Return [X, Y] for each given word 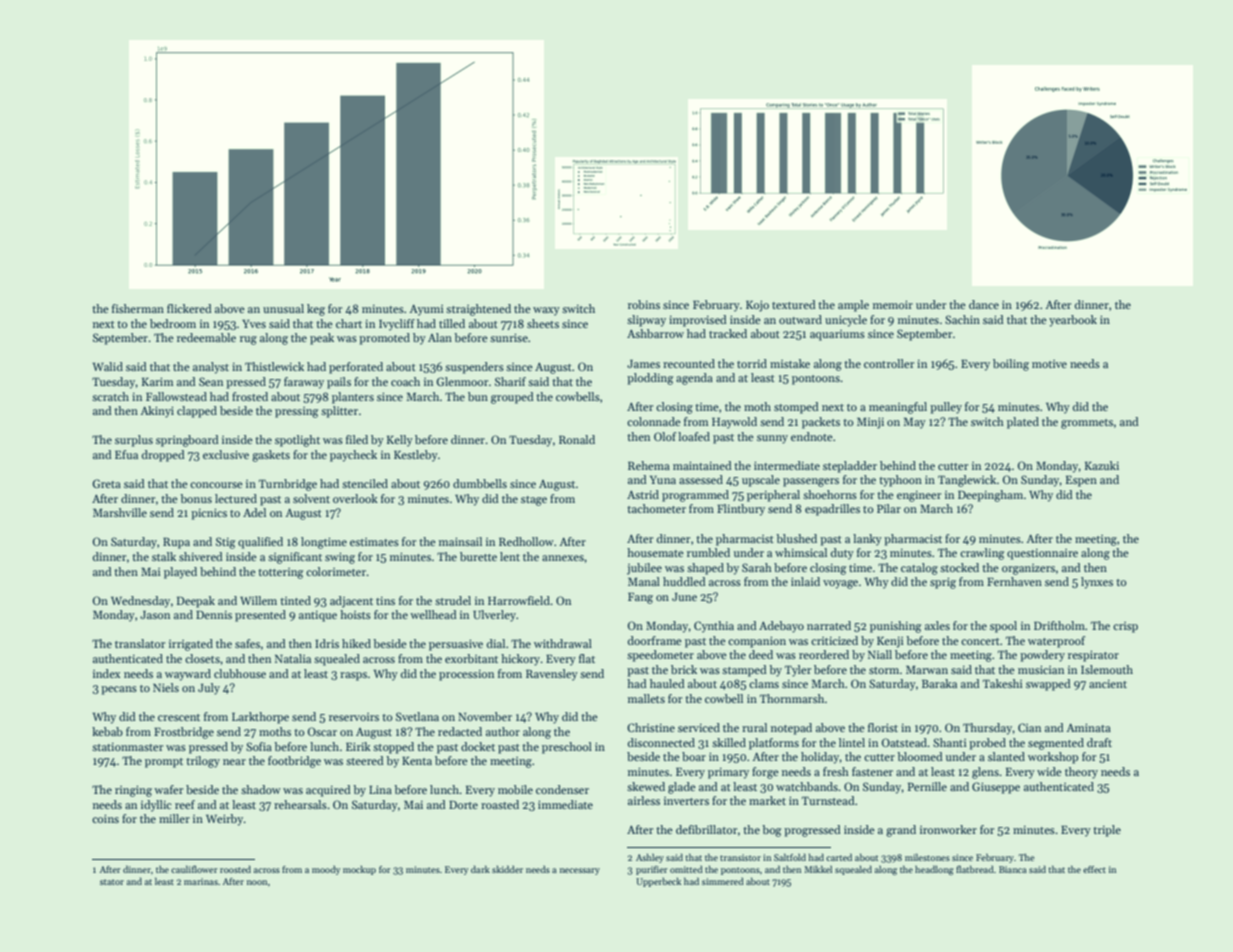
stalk [164, 556]
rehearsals [300, 804]
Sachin [962, 319]
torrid [752, 363]
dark [480, 869]
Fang [640, 598]
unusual [283, 308]
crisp [1125, 627]
